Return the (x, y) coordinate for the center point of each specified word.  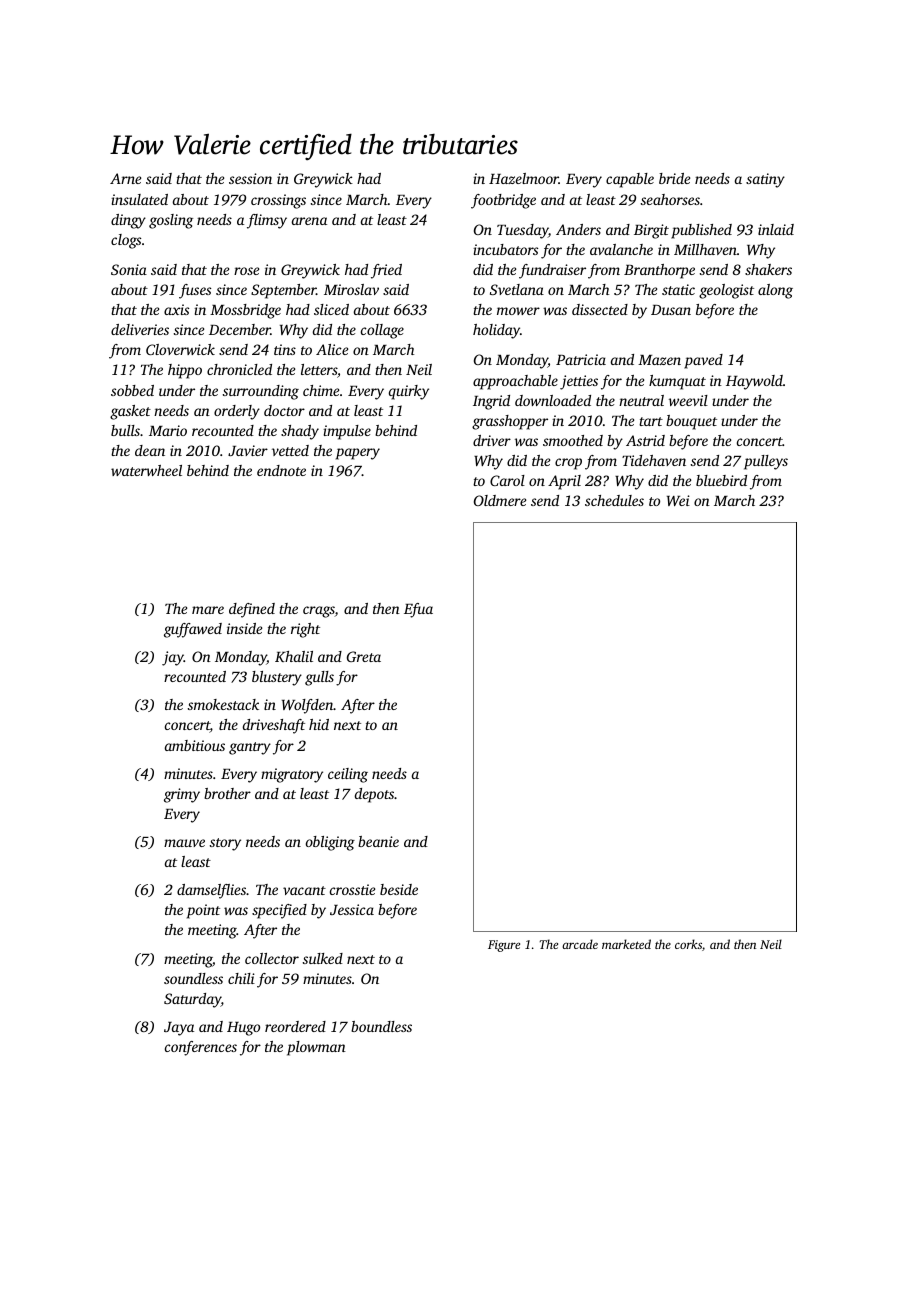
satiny (765, 180)
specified (279, 911)
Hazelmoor (524, 178)
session (250, 178)
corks (688, 944)
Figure (504, 946)
